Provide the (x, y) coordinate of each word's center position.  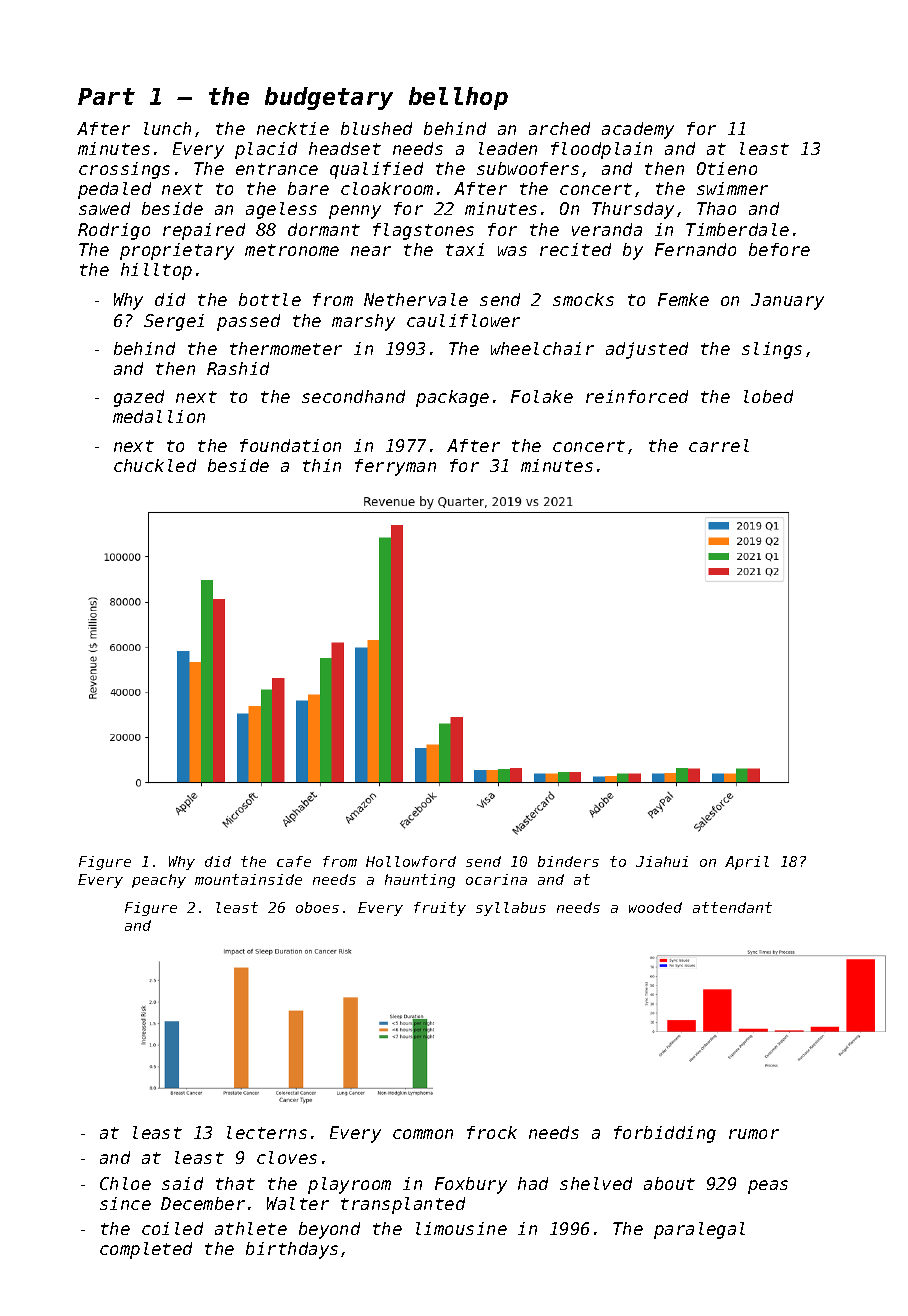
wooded (655, 907)
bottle (270, 299)
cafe (294, 861)
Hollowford (411, 861)
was (512, 251)
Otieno (727, 168)
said (182, 1183)
